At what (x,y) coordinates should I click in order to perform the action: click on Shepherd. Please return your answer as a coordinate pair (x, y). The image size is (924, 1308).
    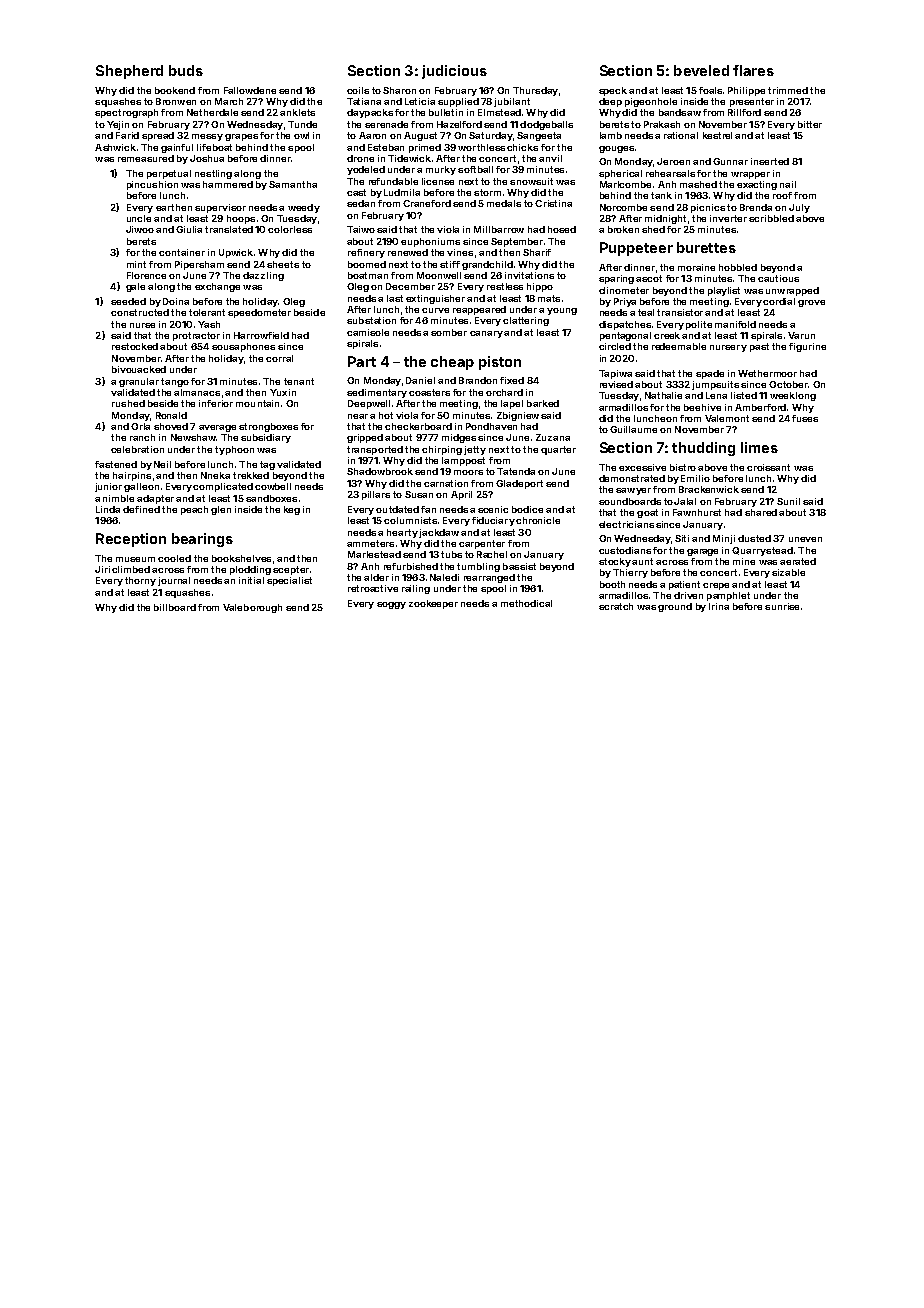
    Looking at the image, I should click on (129, 72).
